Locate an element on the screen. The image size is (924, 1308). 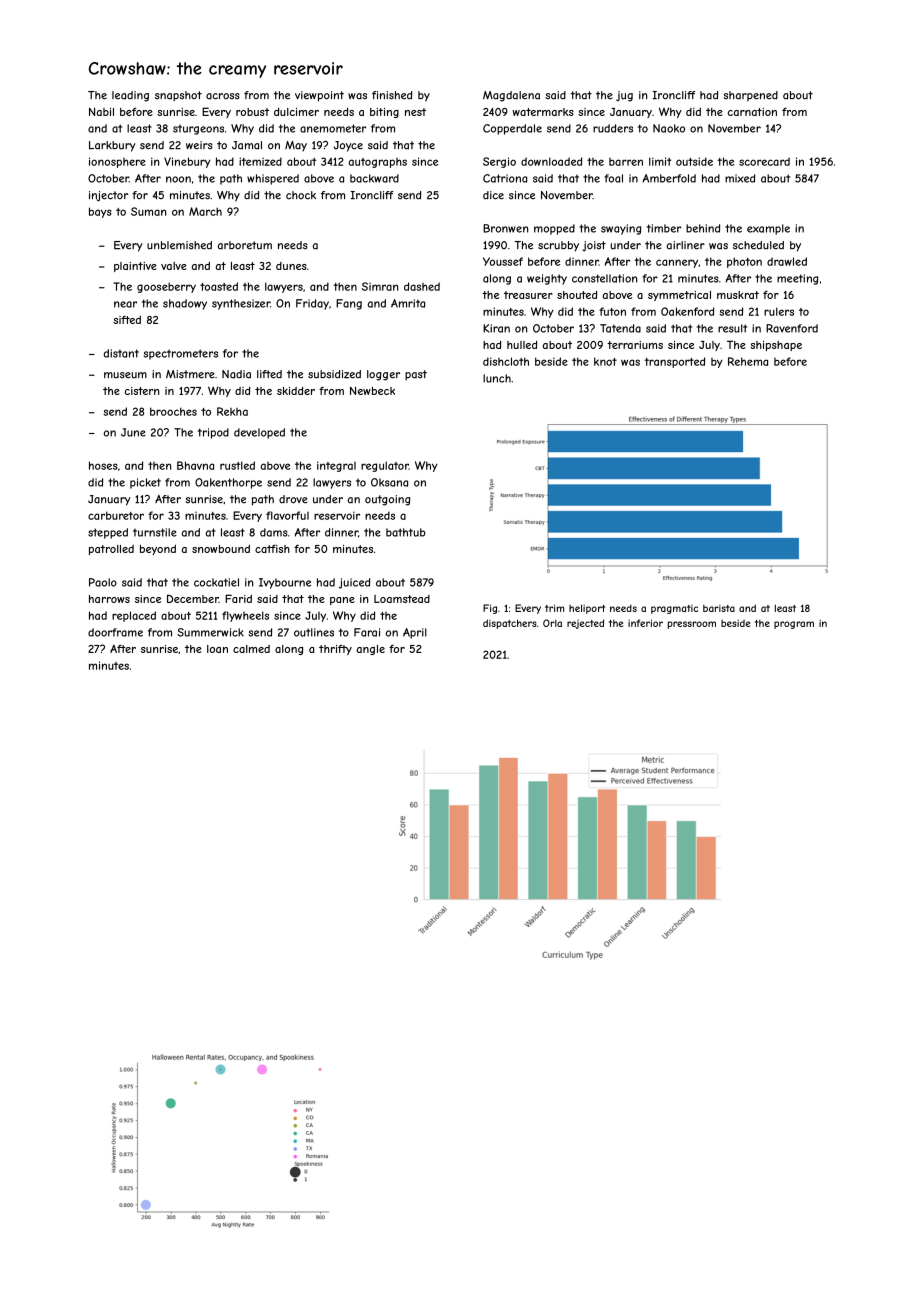
pragmatic is located at coordinates (674, 609).
